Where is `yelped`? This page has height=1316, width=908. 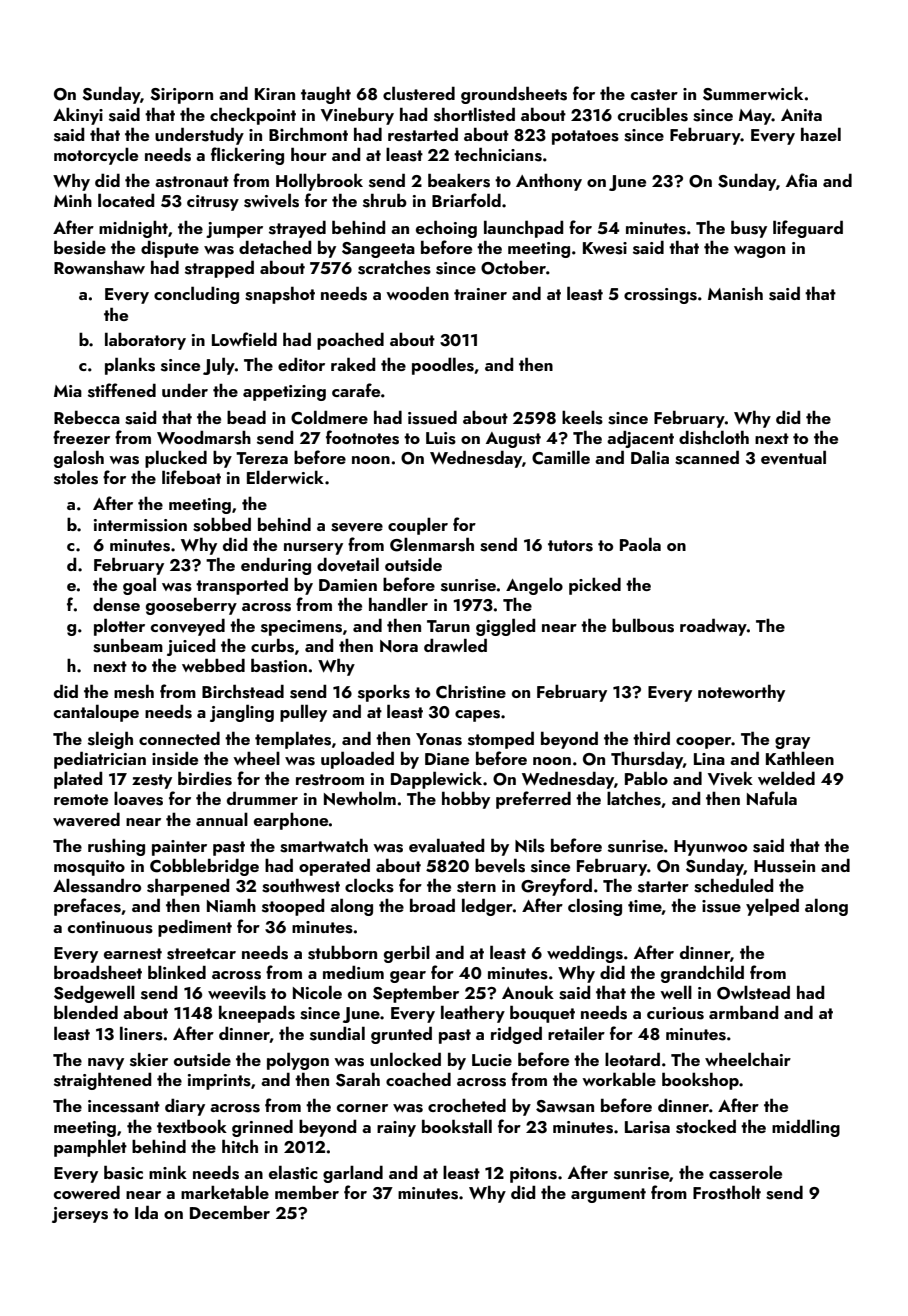
yelped is located at coordinates (772, 907).
